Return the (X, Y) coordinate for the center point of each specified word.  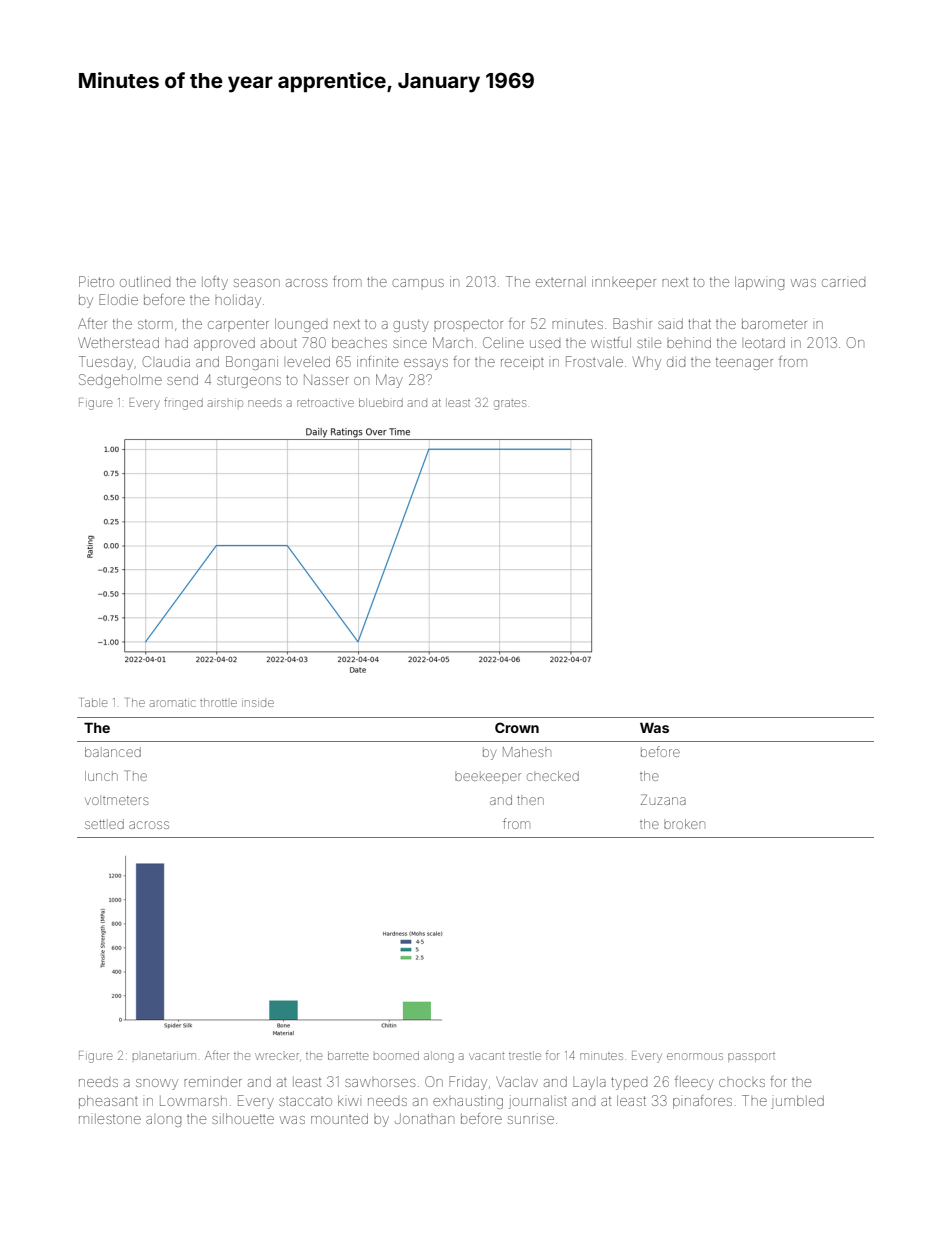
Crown (517, 727)
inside (258, 703)
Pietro (96, 281)
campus (418, 283)
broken (684, 824)
